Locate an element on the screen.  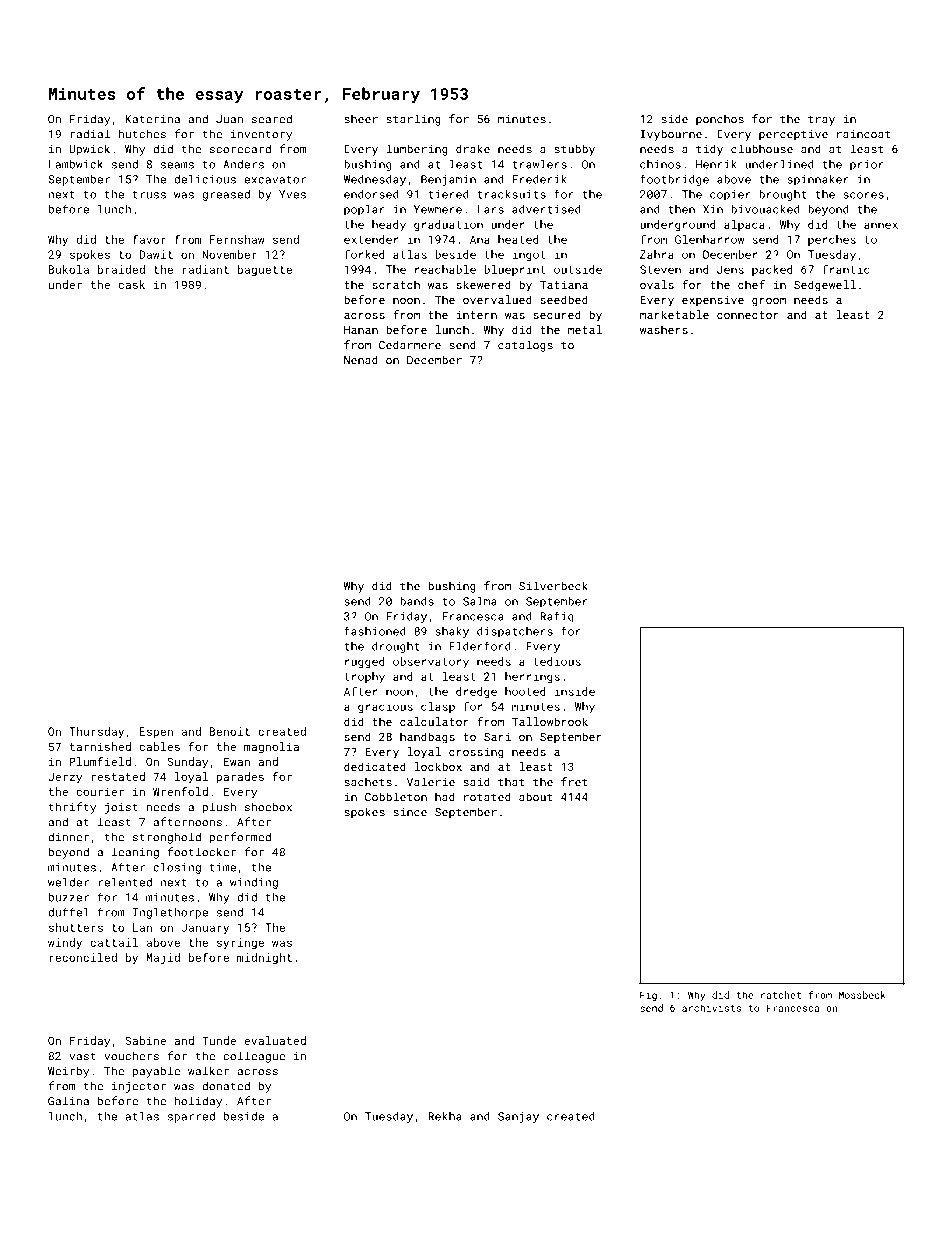
Cedarmere is located at coordinates (410, 345).
